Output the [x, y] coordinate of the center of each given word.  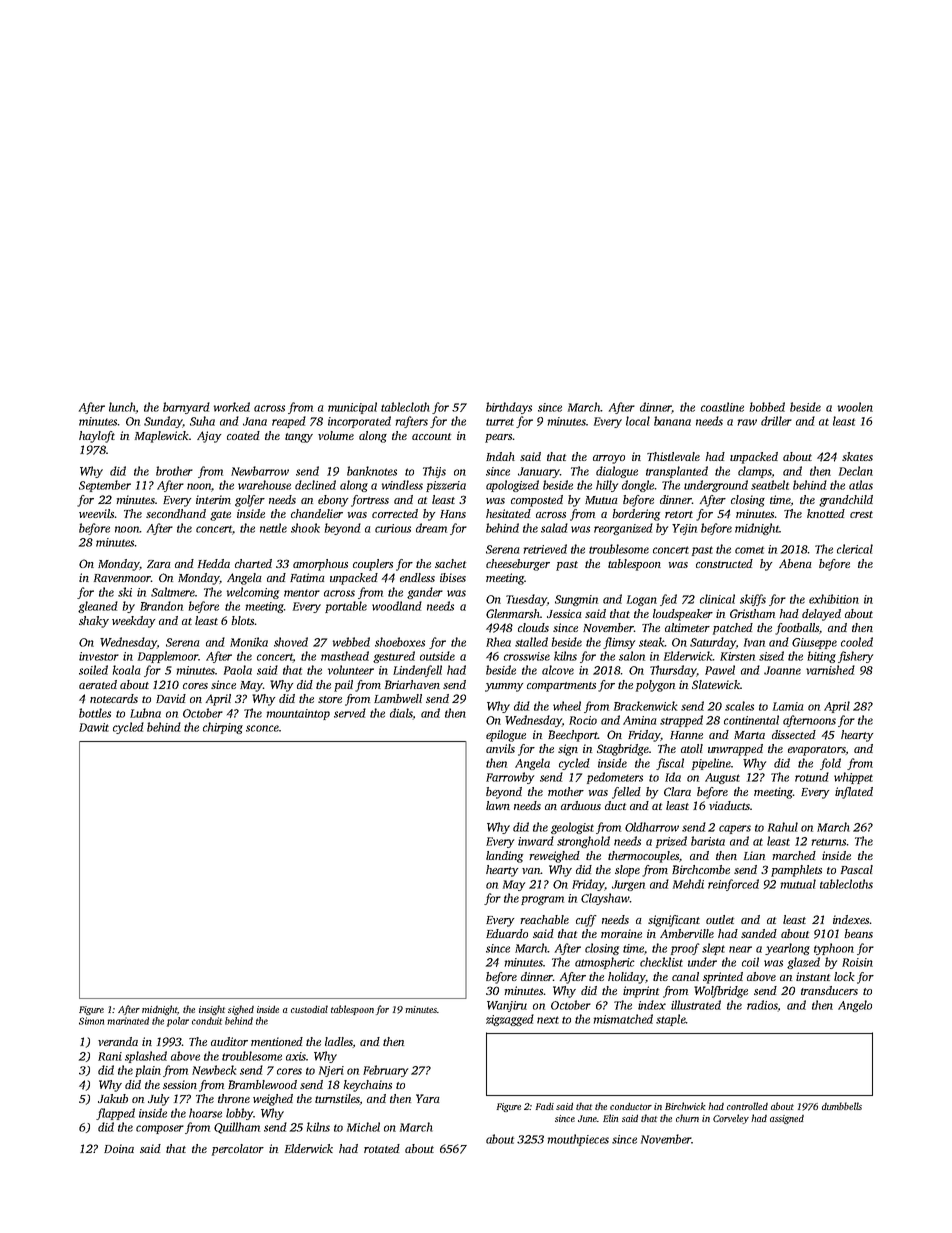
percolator [238, 1150]
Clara [677, 791]
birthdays [509, 408]
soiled [93, 670]
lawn [498, 805]
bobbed [767, 407]
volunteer [351, 670]
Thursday [673, 671]
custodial [309, 1009]
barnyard [186, 408]
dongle [638, 486]
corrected [395, 513]
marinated [128, 1021]
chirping [223, 728]
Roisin [857, 962]
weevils [96, 513]
